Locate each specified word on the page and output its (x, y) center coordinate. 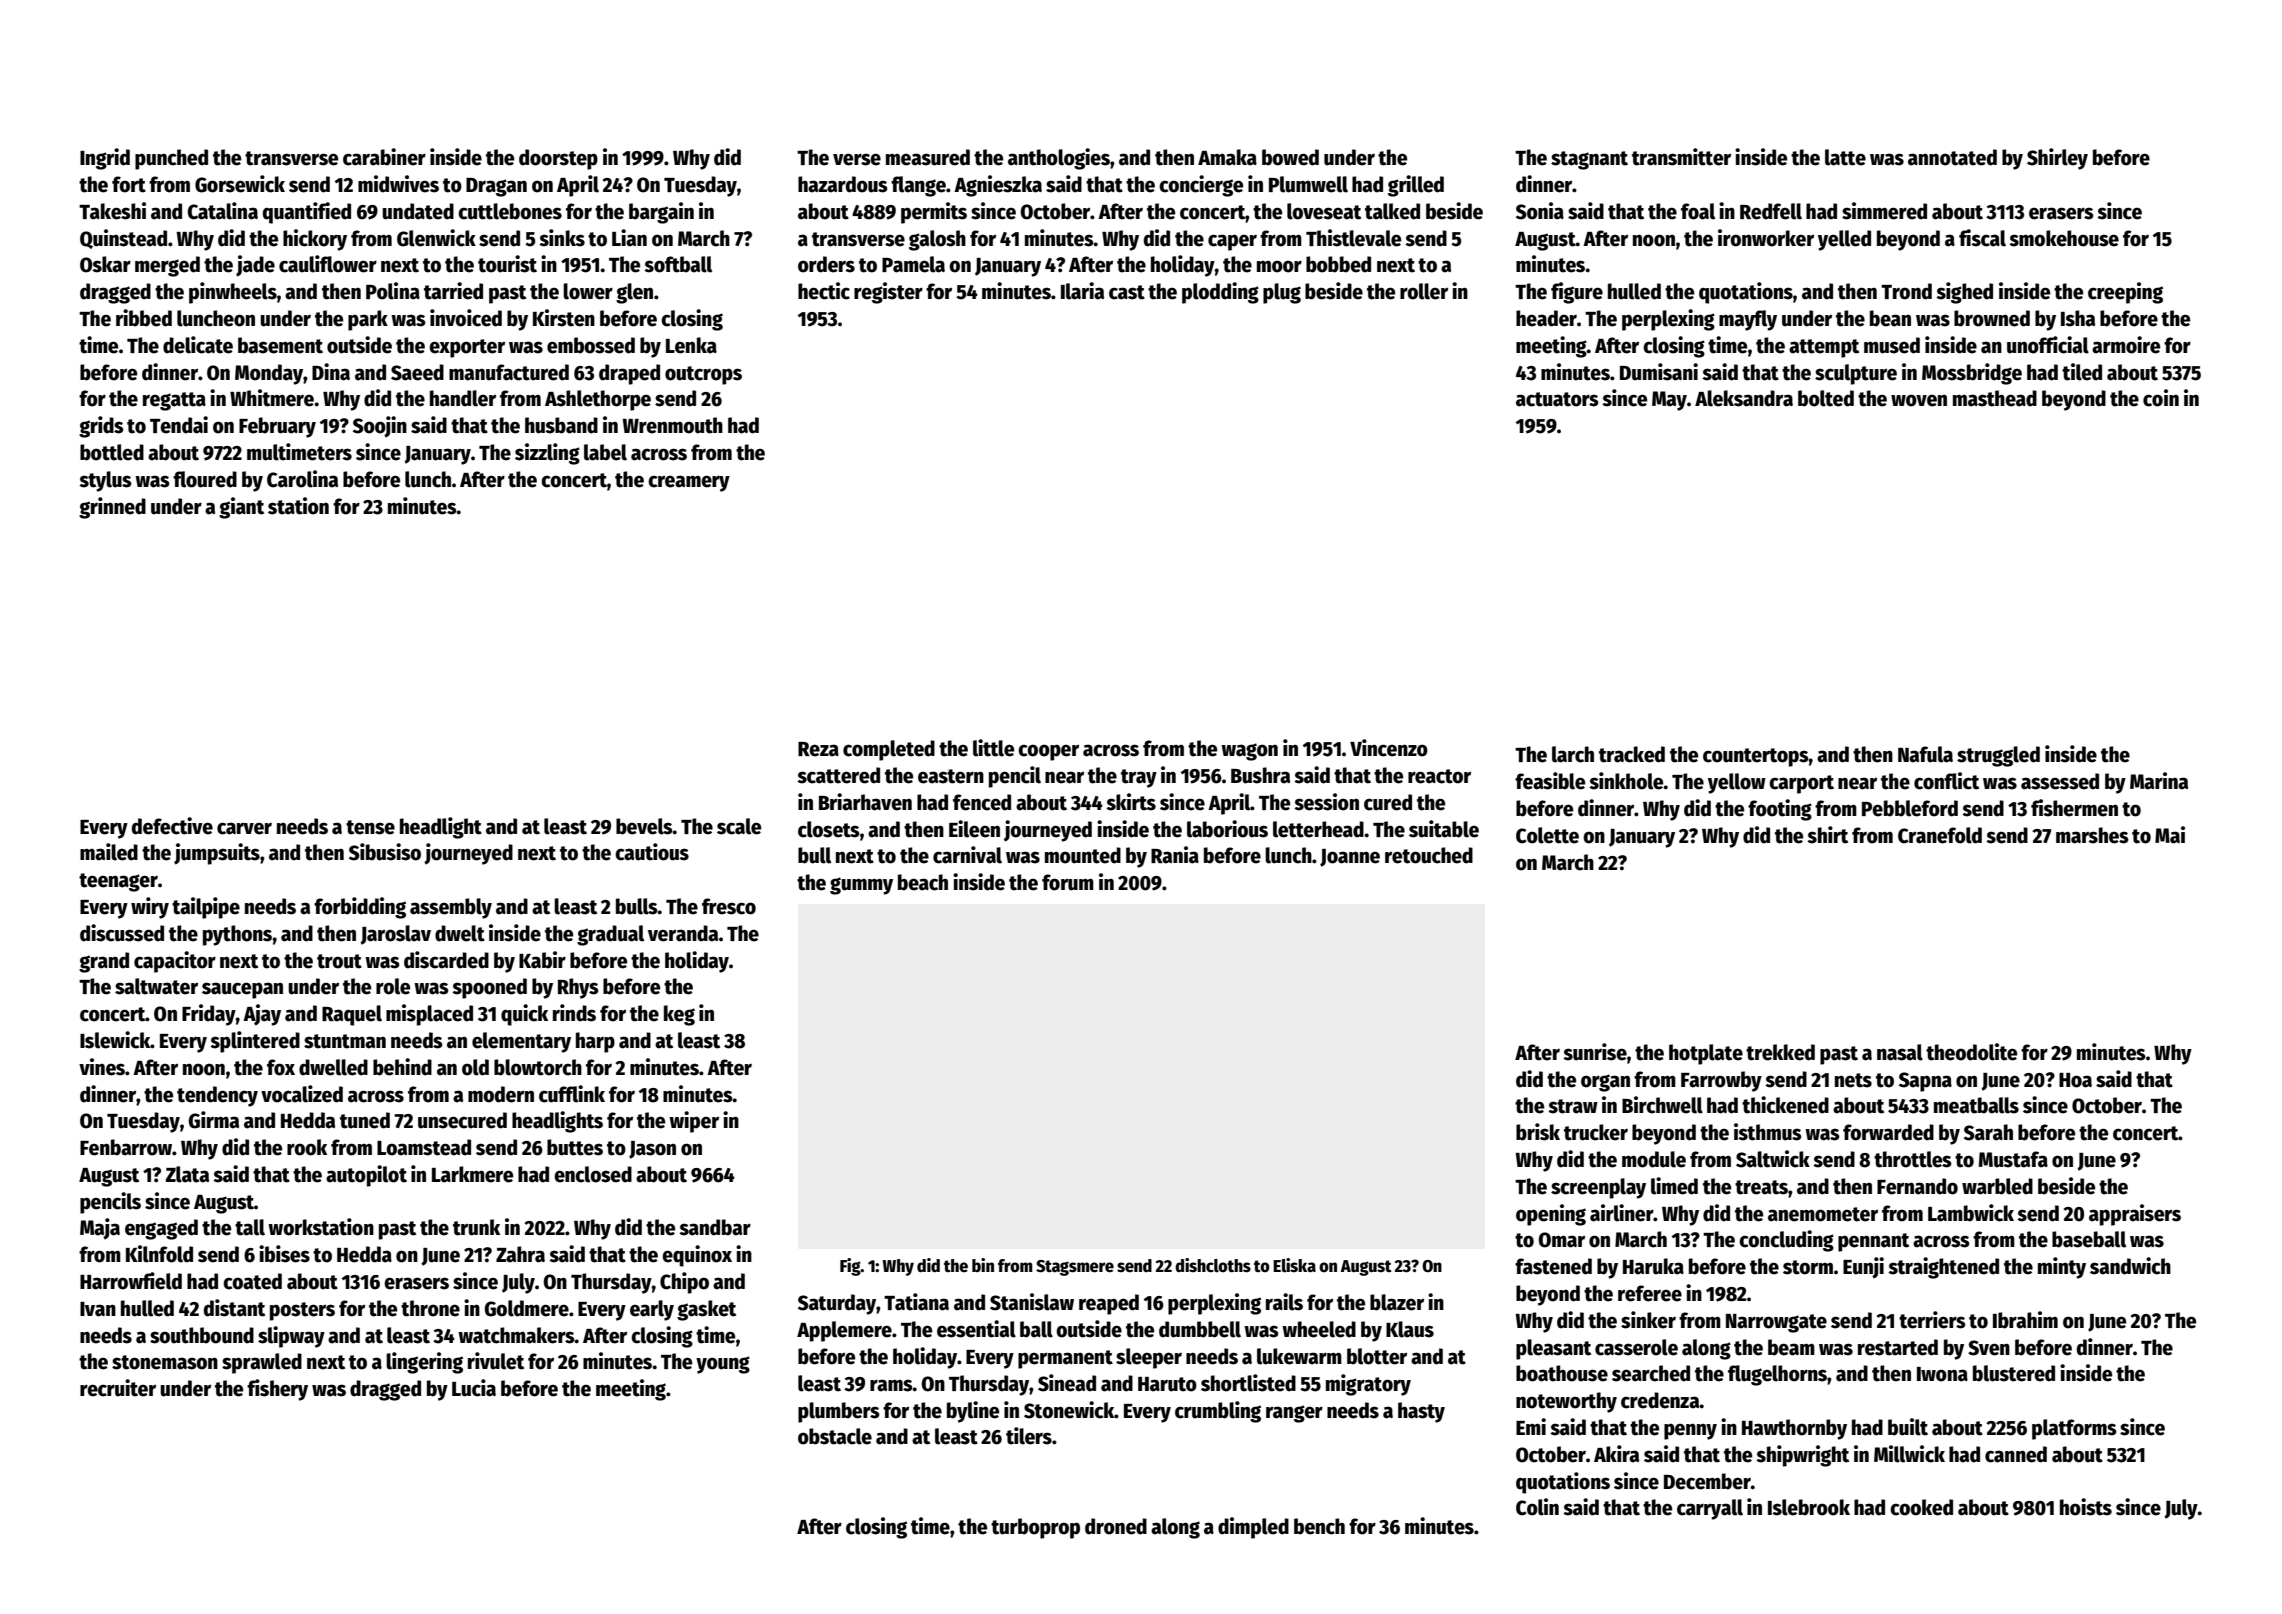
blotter (1377, 1356)
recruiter (118, 1388)
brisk (1538, 1132)
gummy (861, 886)
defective (172, 826)
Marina (2159, 781)
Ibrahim (2025, 1320)
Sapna (1925, 1082)
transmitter (1681, 157)
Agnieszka (998, 186)
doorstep (558, 159)
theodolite (1971, 1052)
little (993, 748)
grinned (112, 508)
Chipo (684, 1283)
